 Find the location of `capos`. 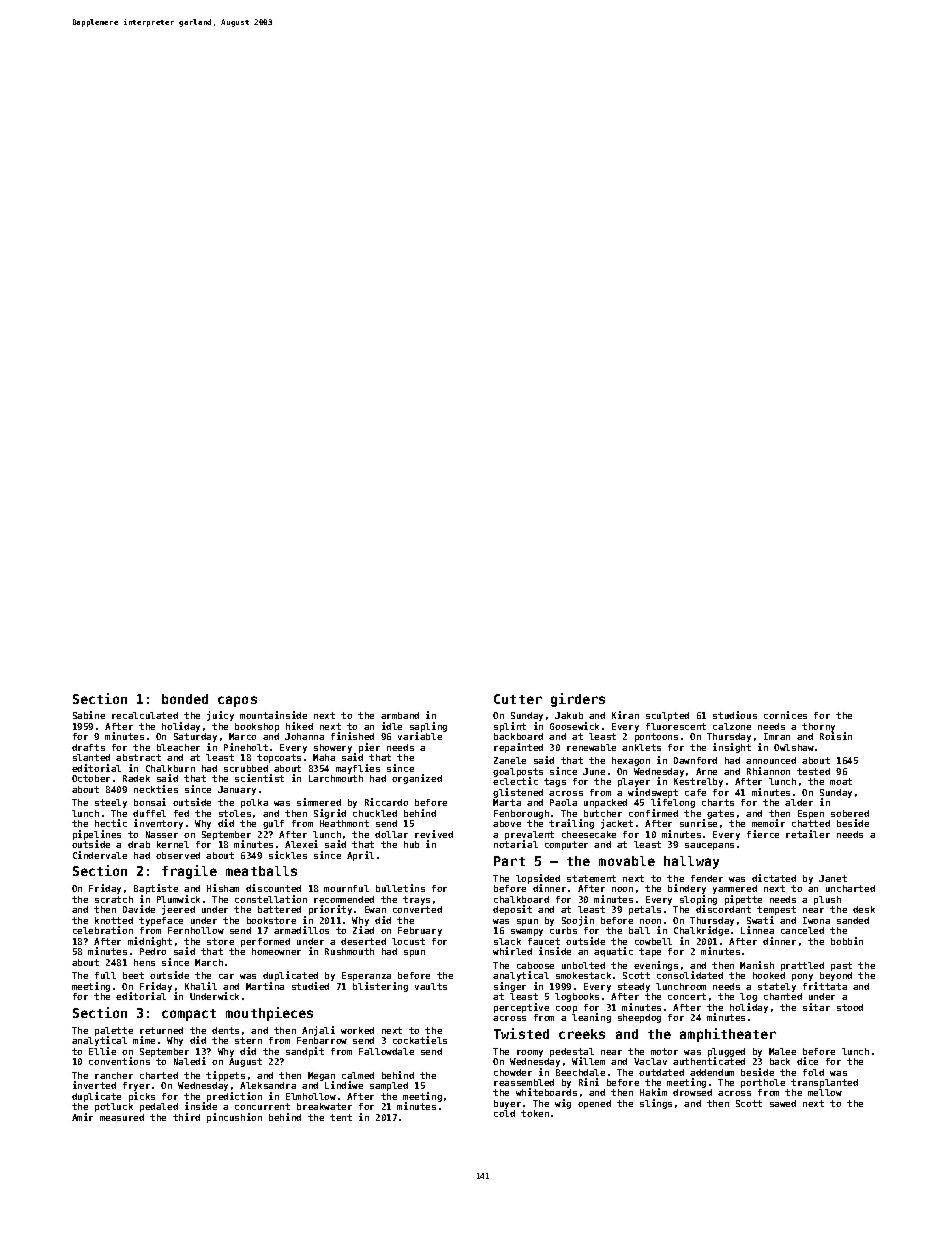

capos is located at coordinates (237, 701).
